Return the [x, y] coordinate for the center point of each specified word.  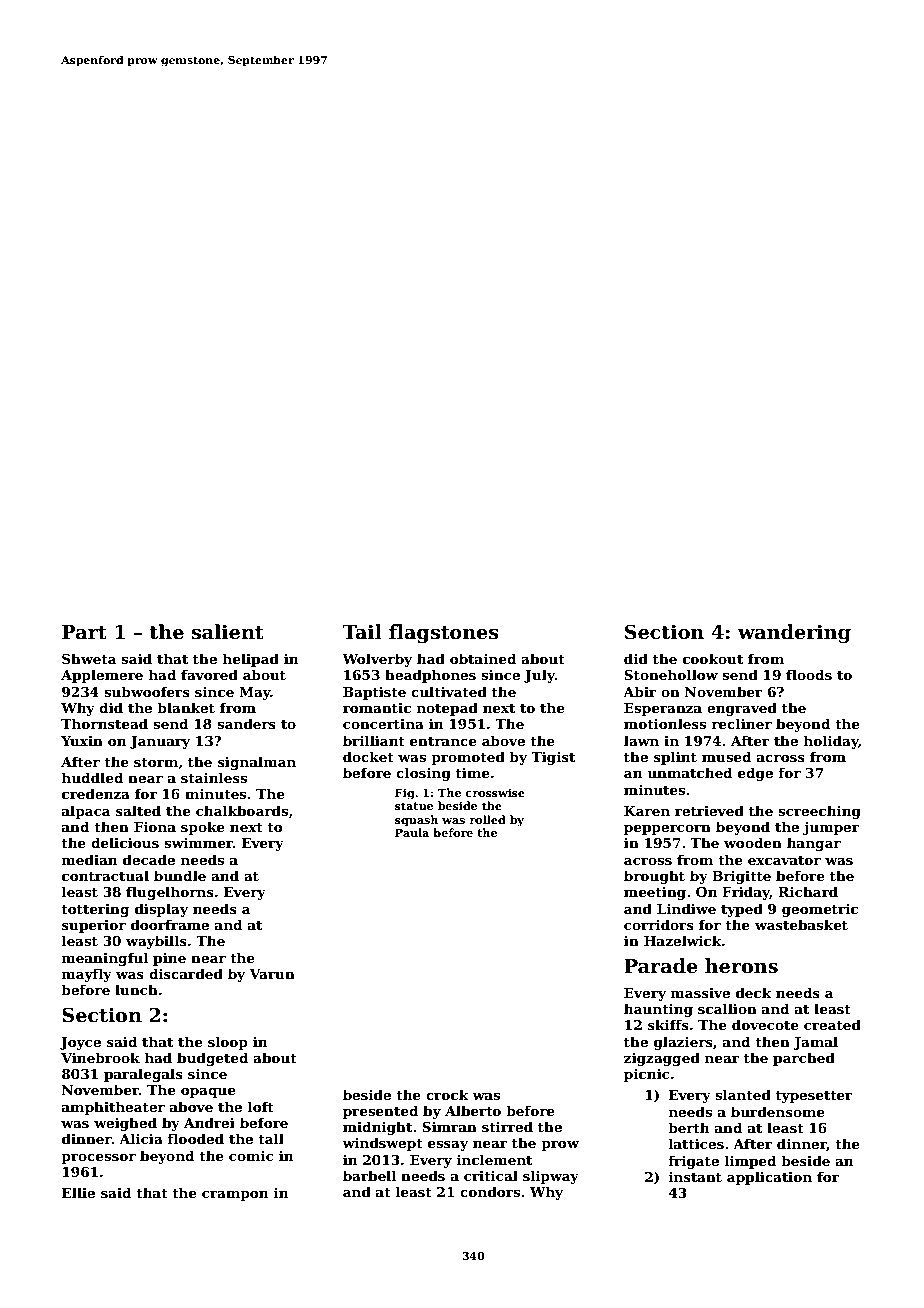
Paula [412, 832]
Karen [647, 811]
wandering [794, 633]
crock [447, 1094]
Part [84, 632]
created [832, 1024]
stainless [214, 777]
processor [98, 1159]
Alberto [473, 1110]
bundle [180, 875]
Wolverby [377, 660]
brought [654, 877]
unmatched [689, 772]
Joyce [80, 1043]
